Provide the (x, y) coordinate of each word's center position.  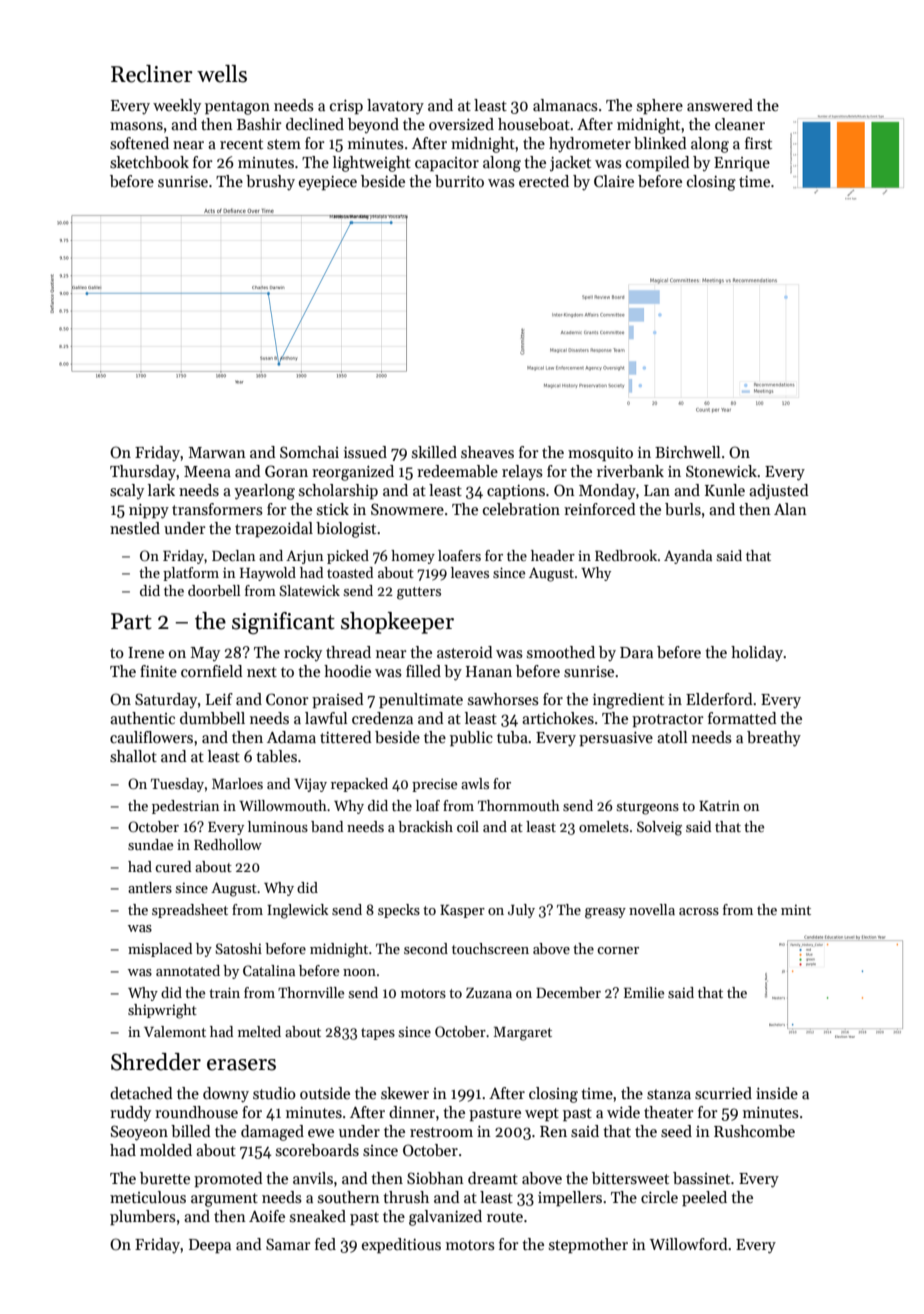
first (758, 143)
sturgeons (648, 808)
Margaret (523, 1034)
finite (158, 671)
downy (226, 1095)
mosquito (600, 454)
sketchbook (149, 162)
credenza (382, 718)
